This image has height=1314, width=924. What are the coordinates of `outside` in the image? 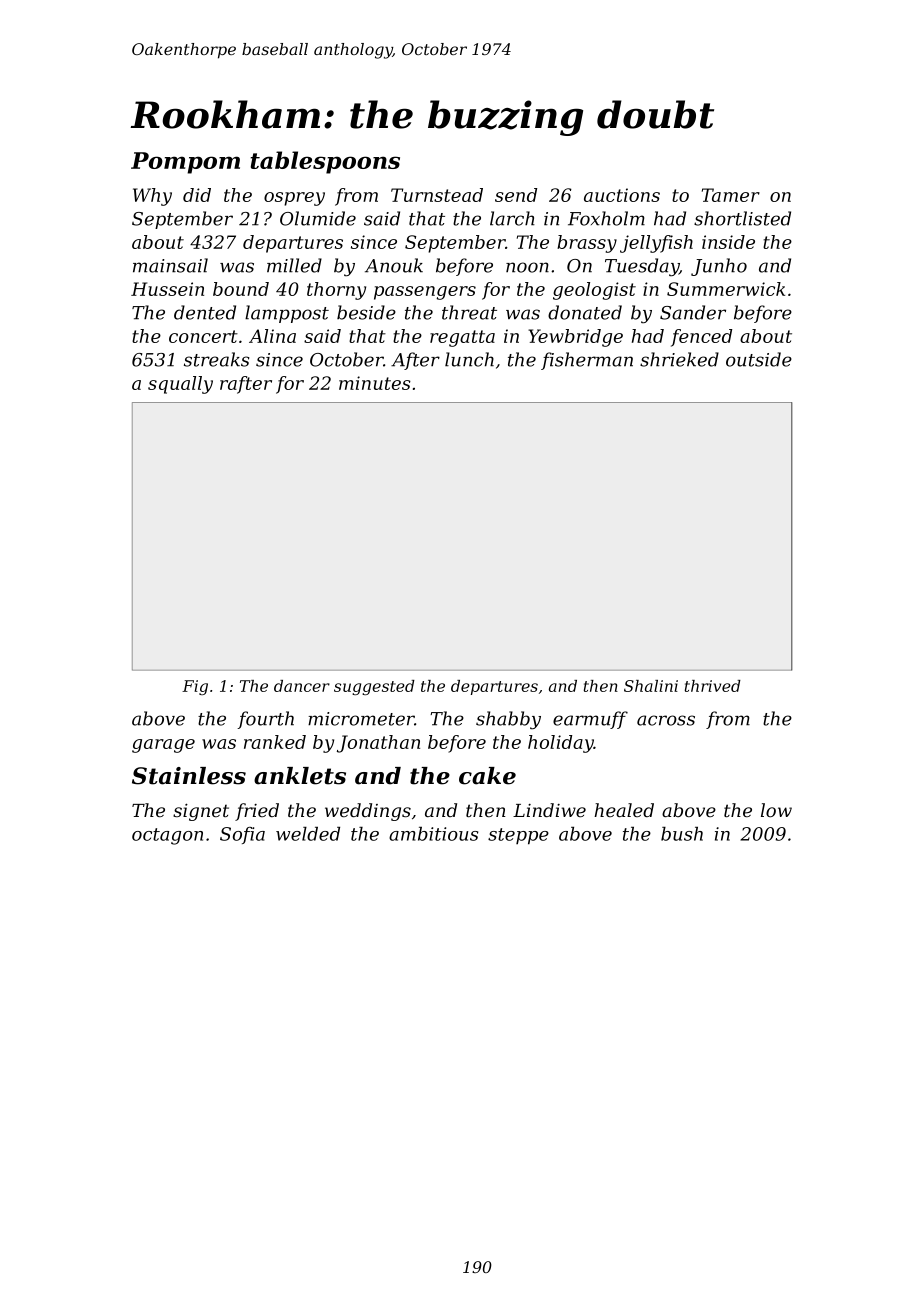 It's located at (759, 359).
